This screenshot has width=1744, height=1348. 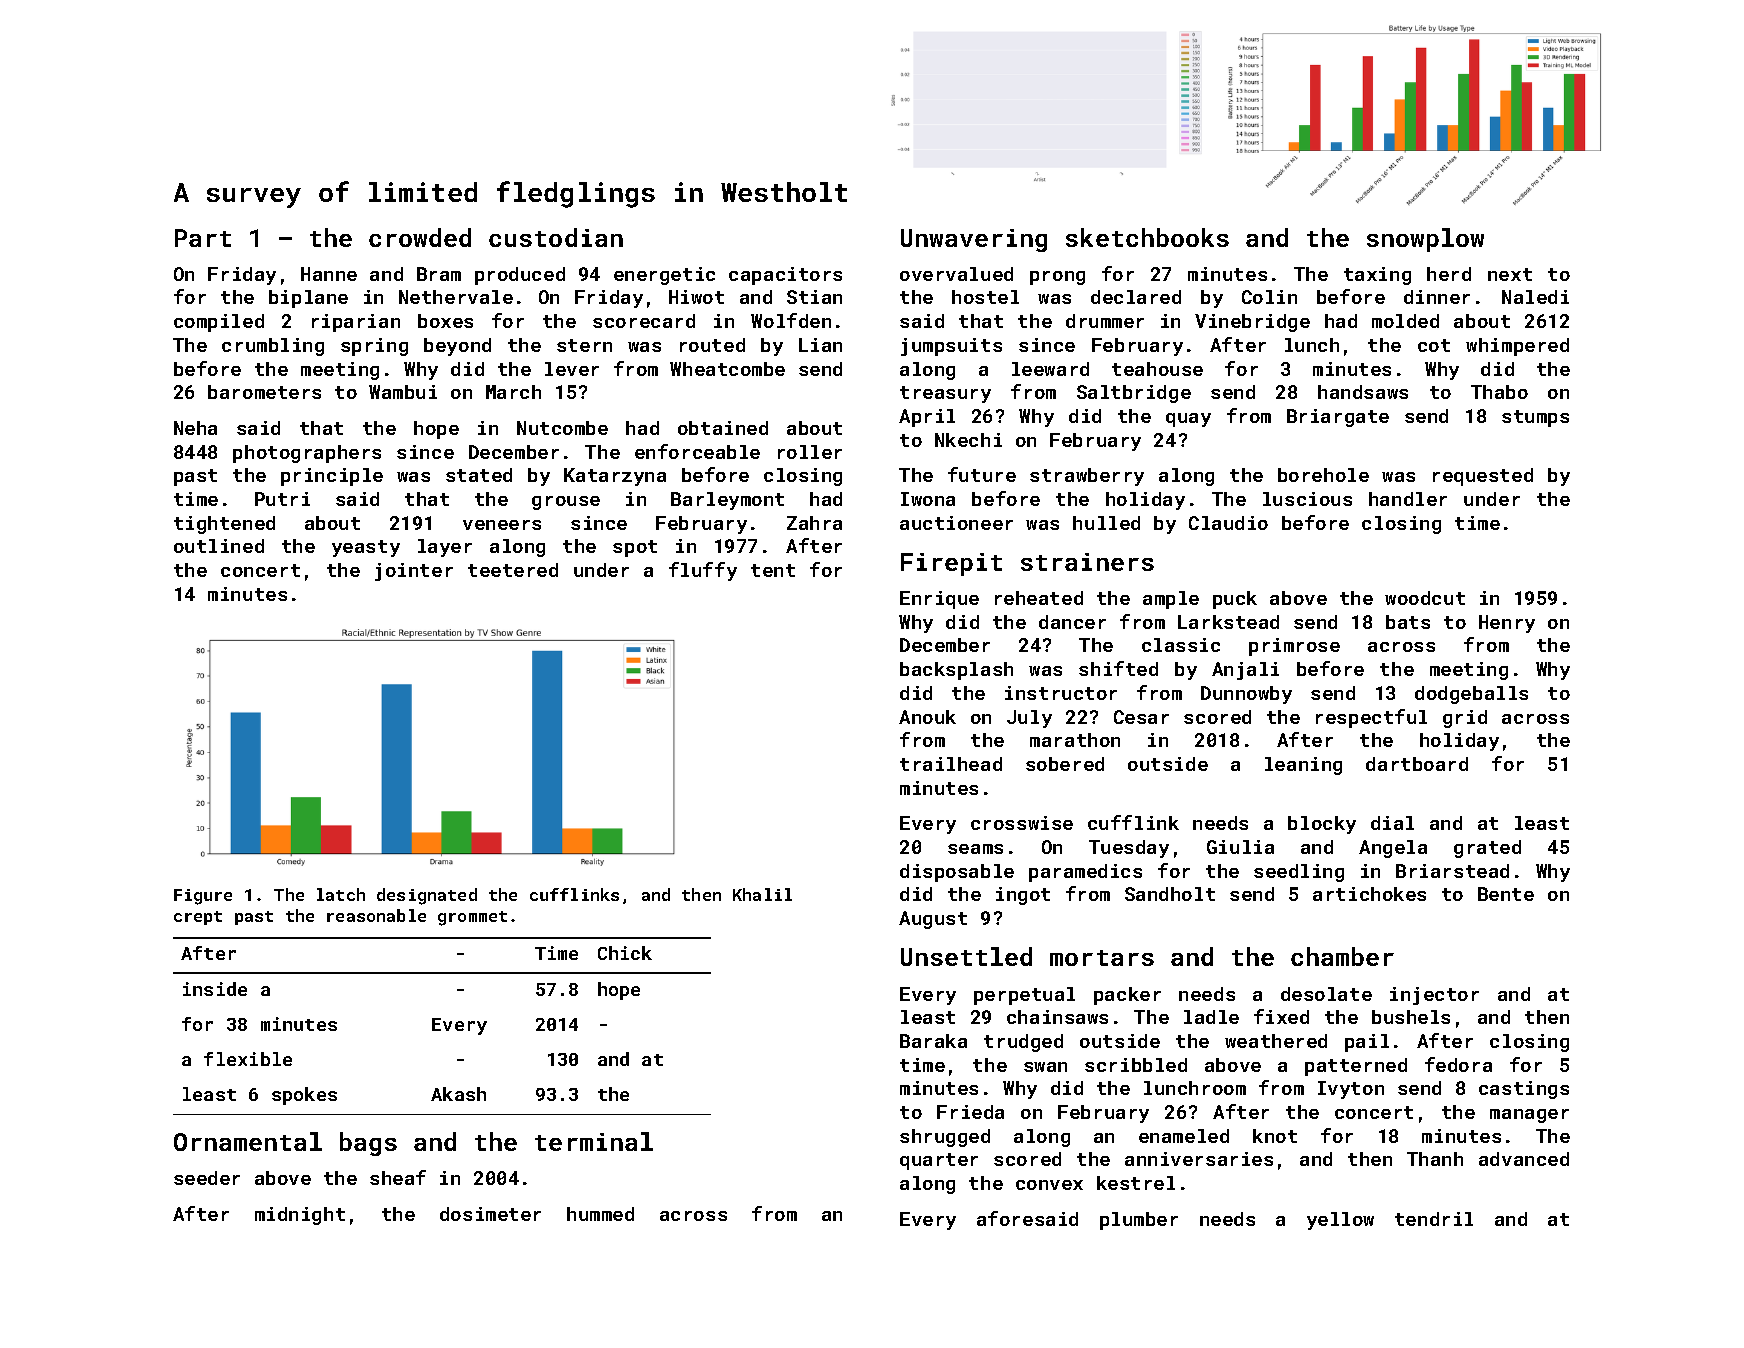 I want to click on Katarzyna, so click(x=615, y=477).
